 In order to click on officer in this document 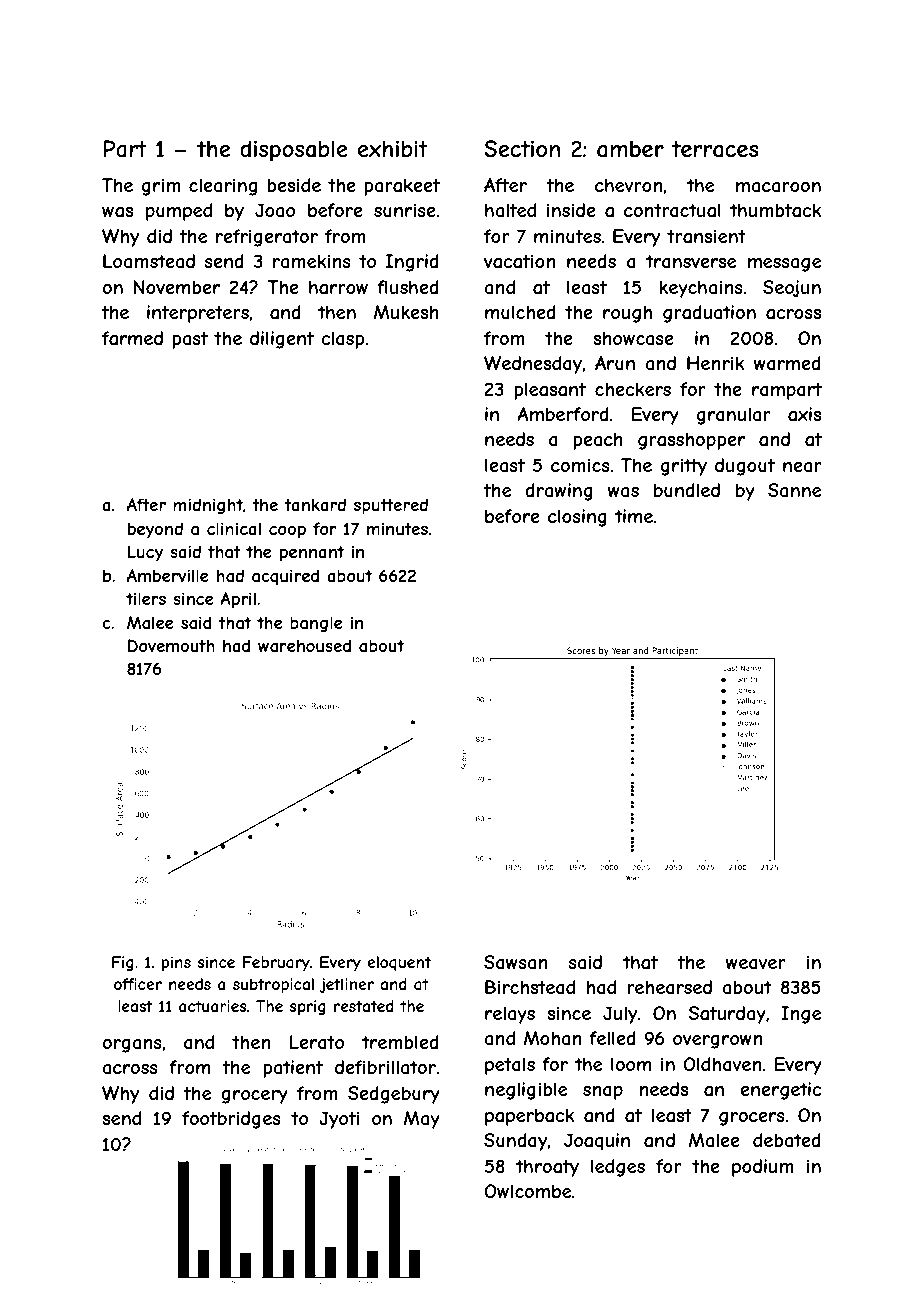, I will do `click(138, 984)`.
